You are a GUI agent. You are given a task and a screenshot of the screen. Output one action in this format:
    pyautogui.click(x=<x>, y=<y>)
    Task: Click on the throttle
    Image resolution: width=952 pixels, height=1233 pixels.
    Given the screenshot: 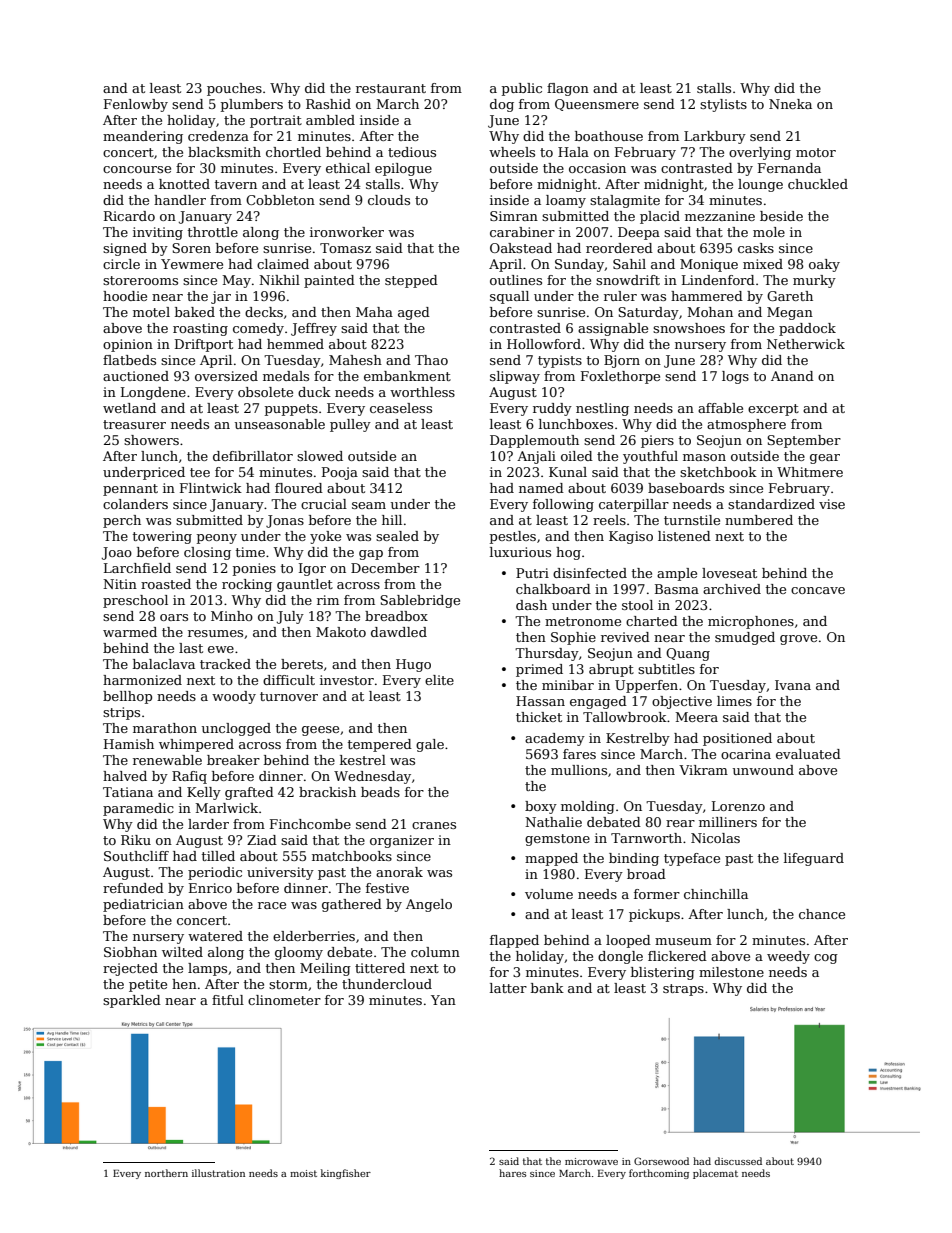 What is the action you would take?
    pyautogui.click(x=213, y=232)
